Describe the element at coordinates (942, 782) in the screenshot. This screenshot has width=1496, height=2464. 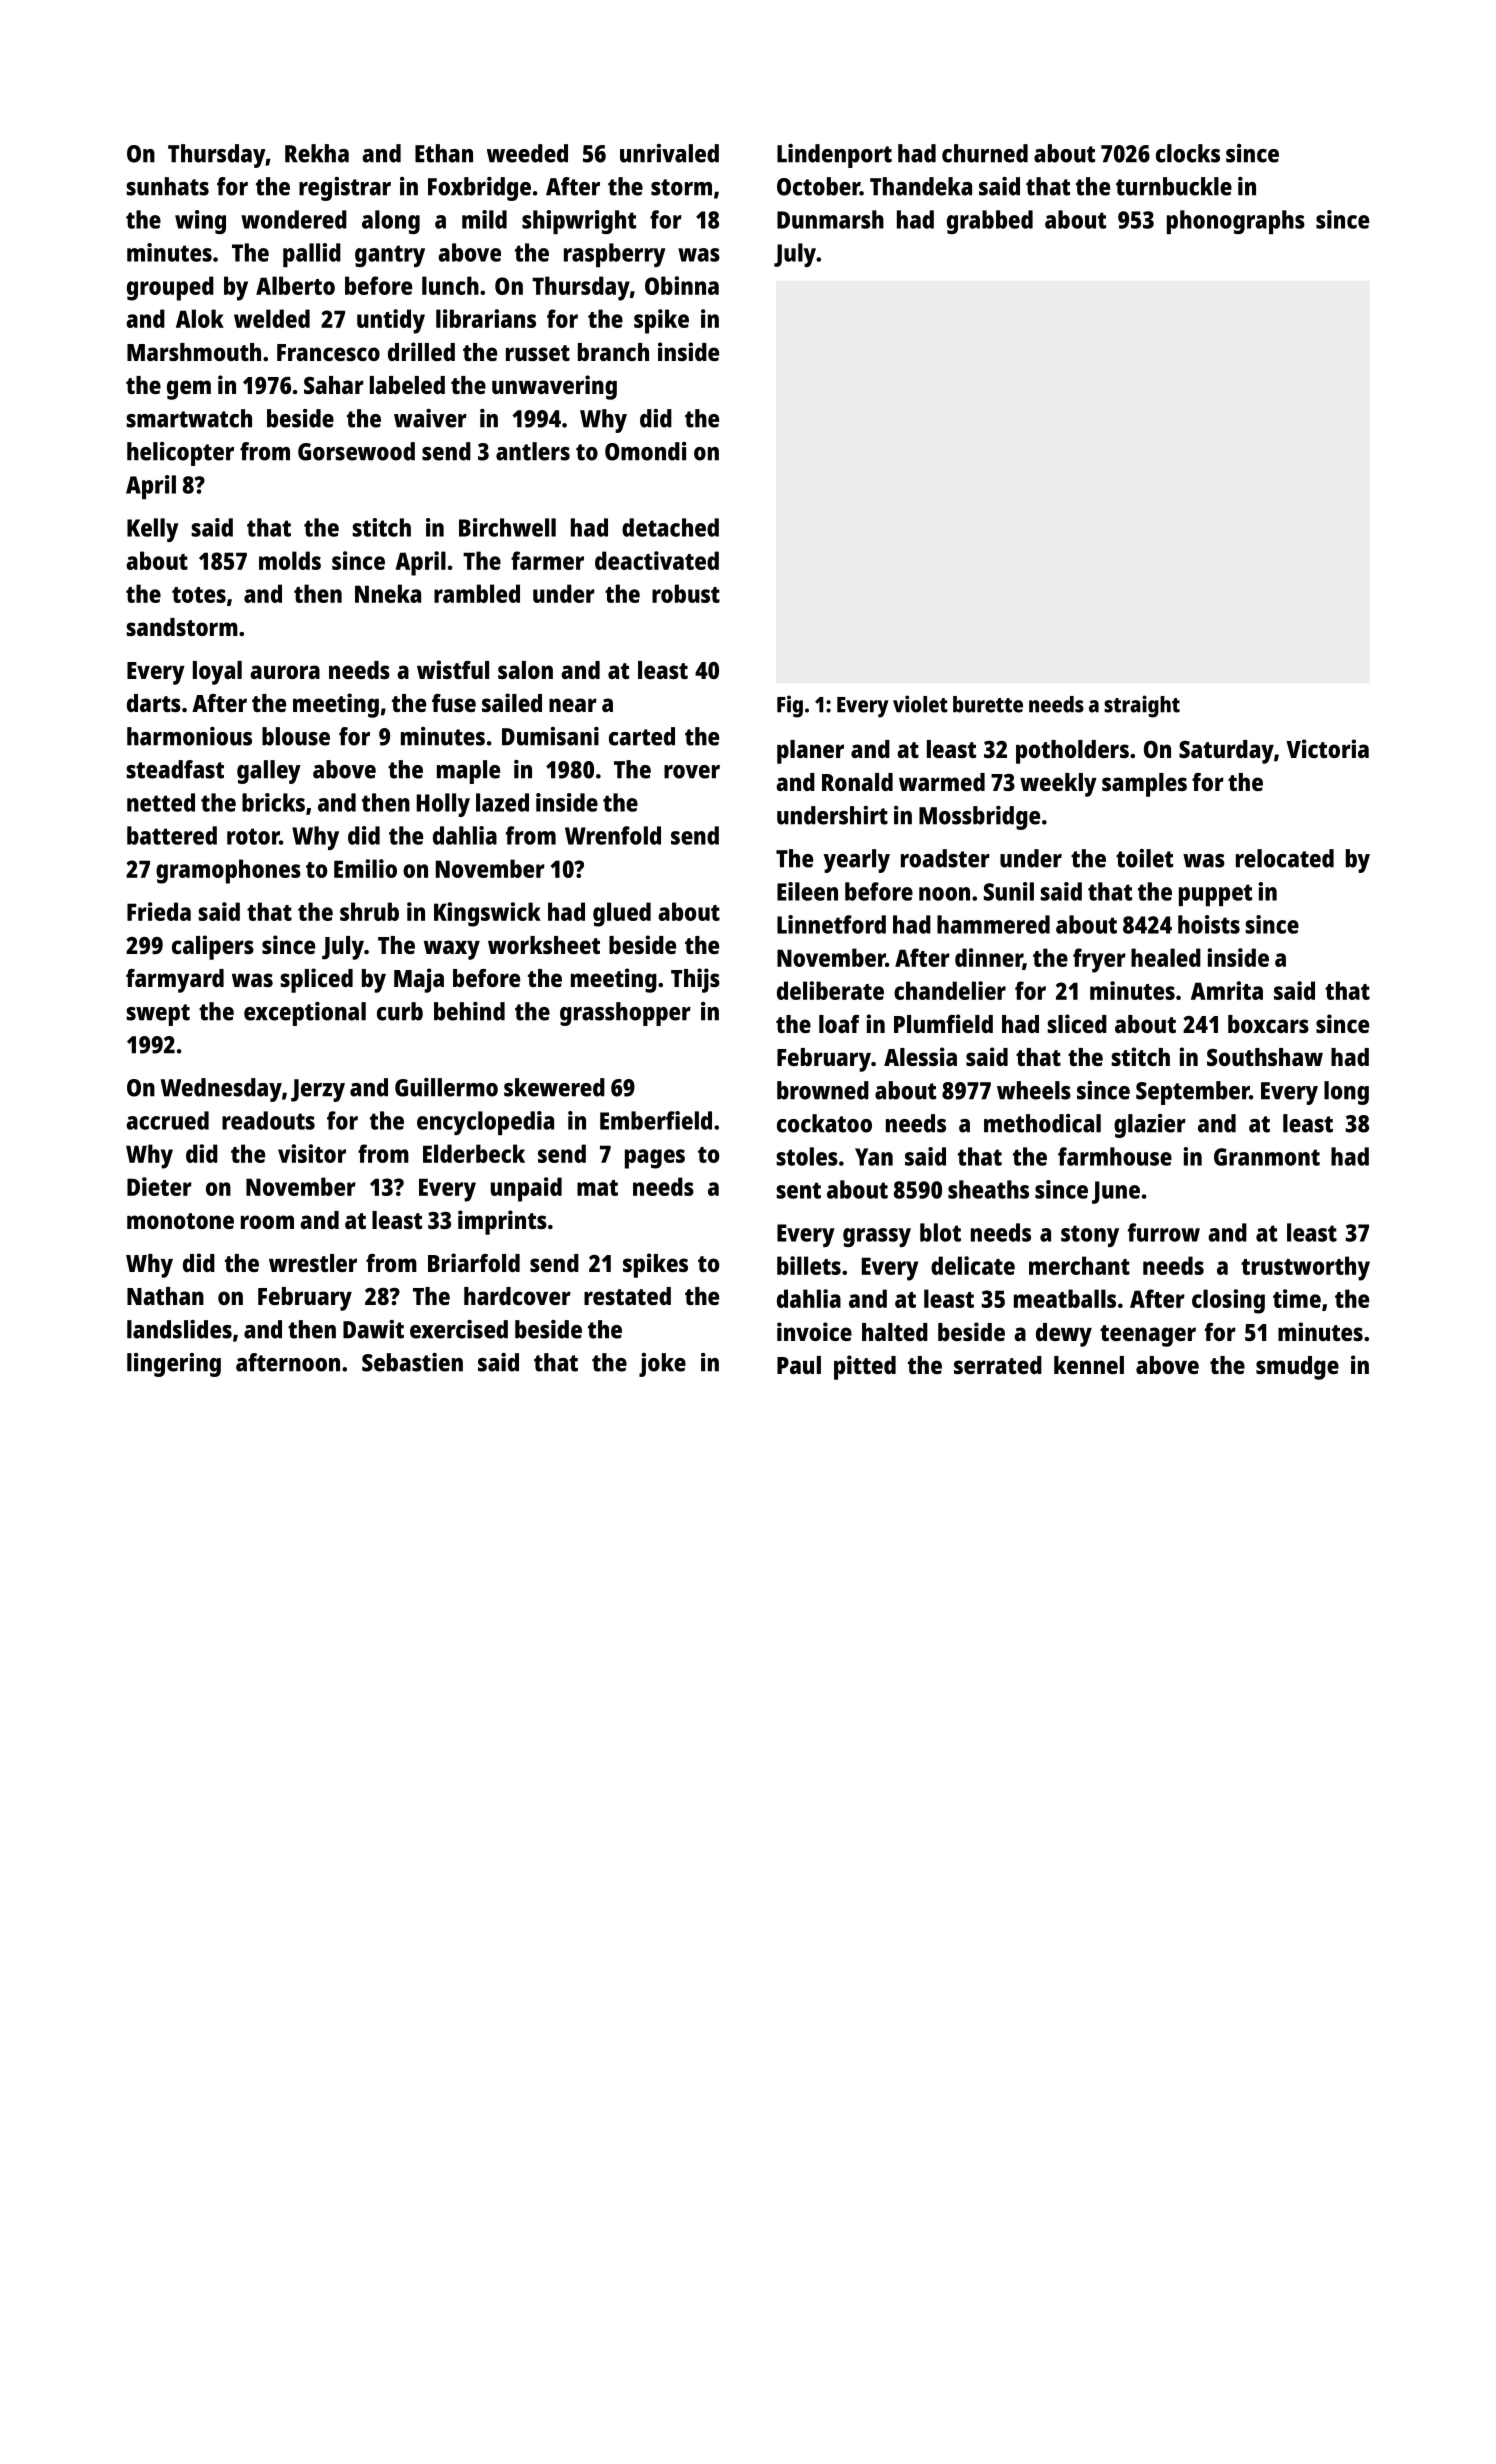
I see `warmed` at that location.
